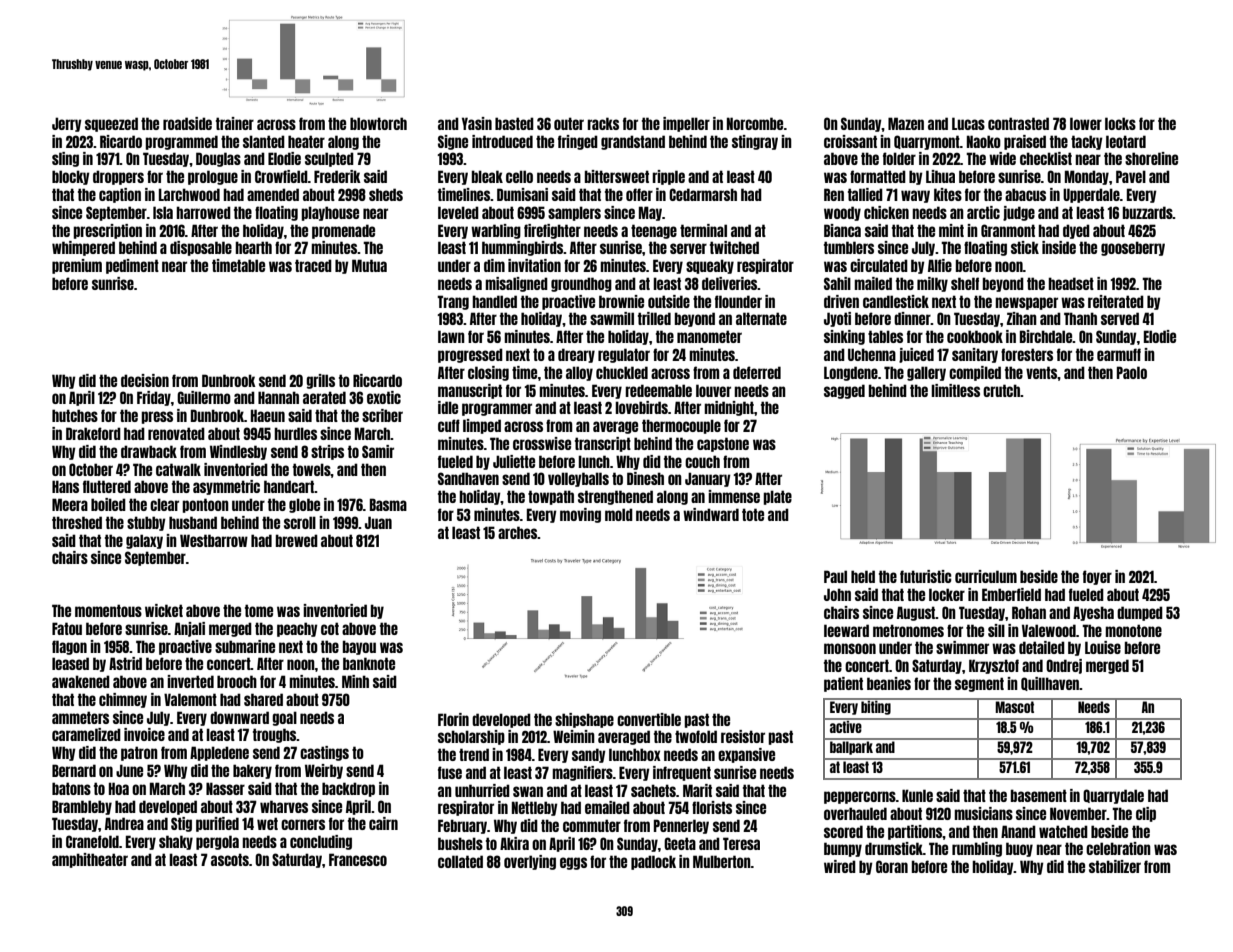 This screenshot has height=952, width=1233. Describe the element at coordinates (917, 795) in the screenshot. I see `Kunle` at that location.
